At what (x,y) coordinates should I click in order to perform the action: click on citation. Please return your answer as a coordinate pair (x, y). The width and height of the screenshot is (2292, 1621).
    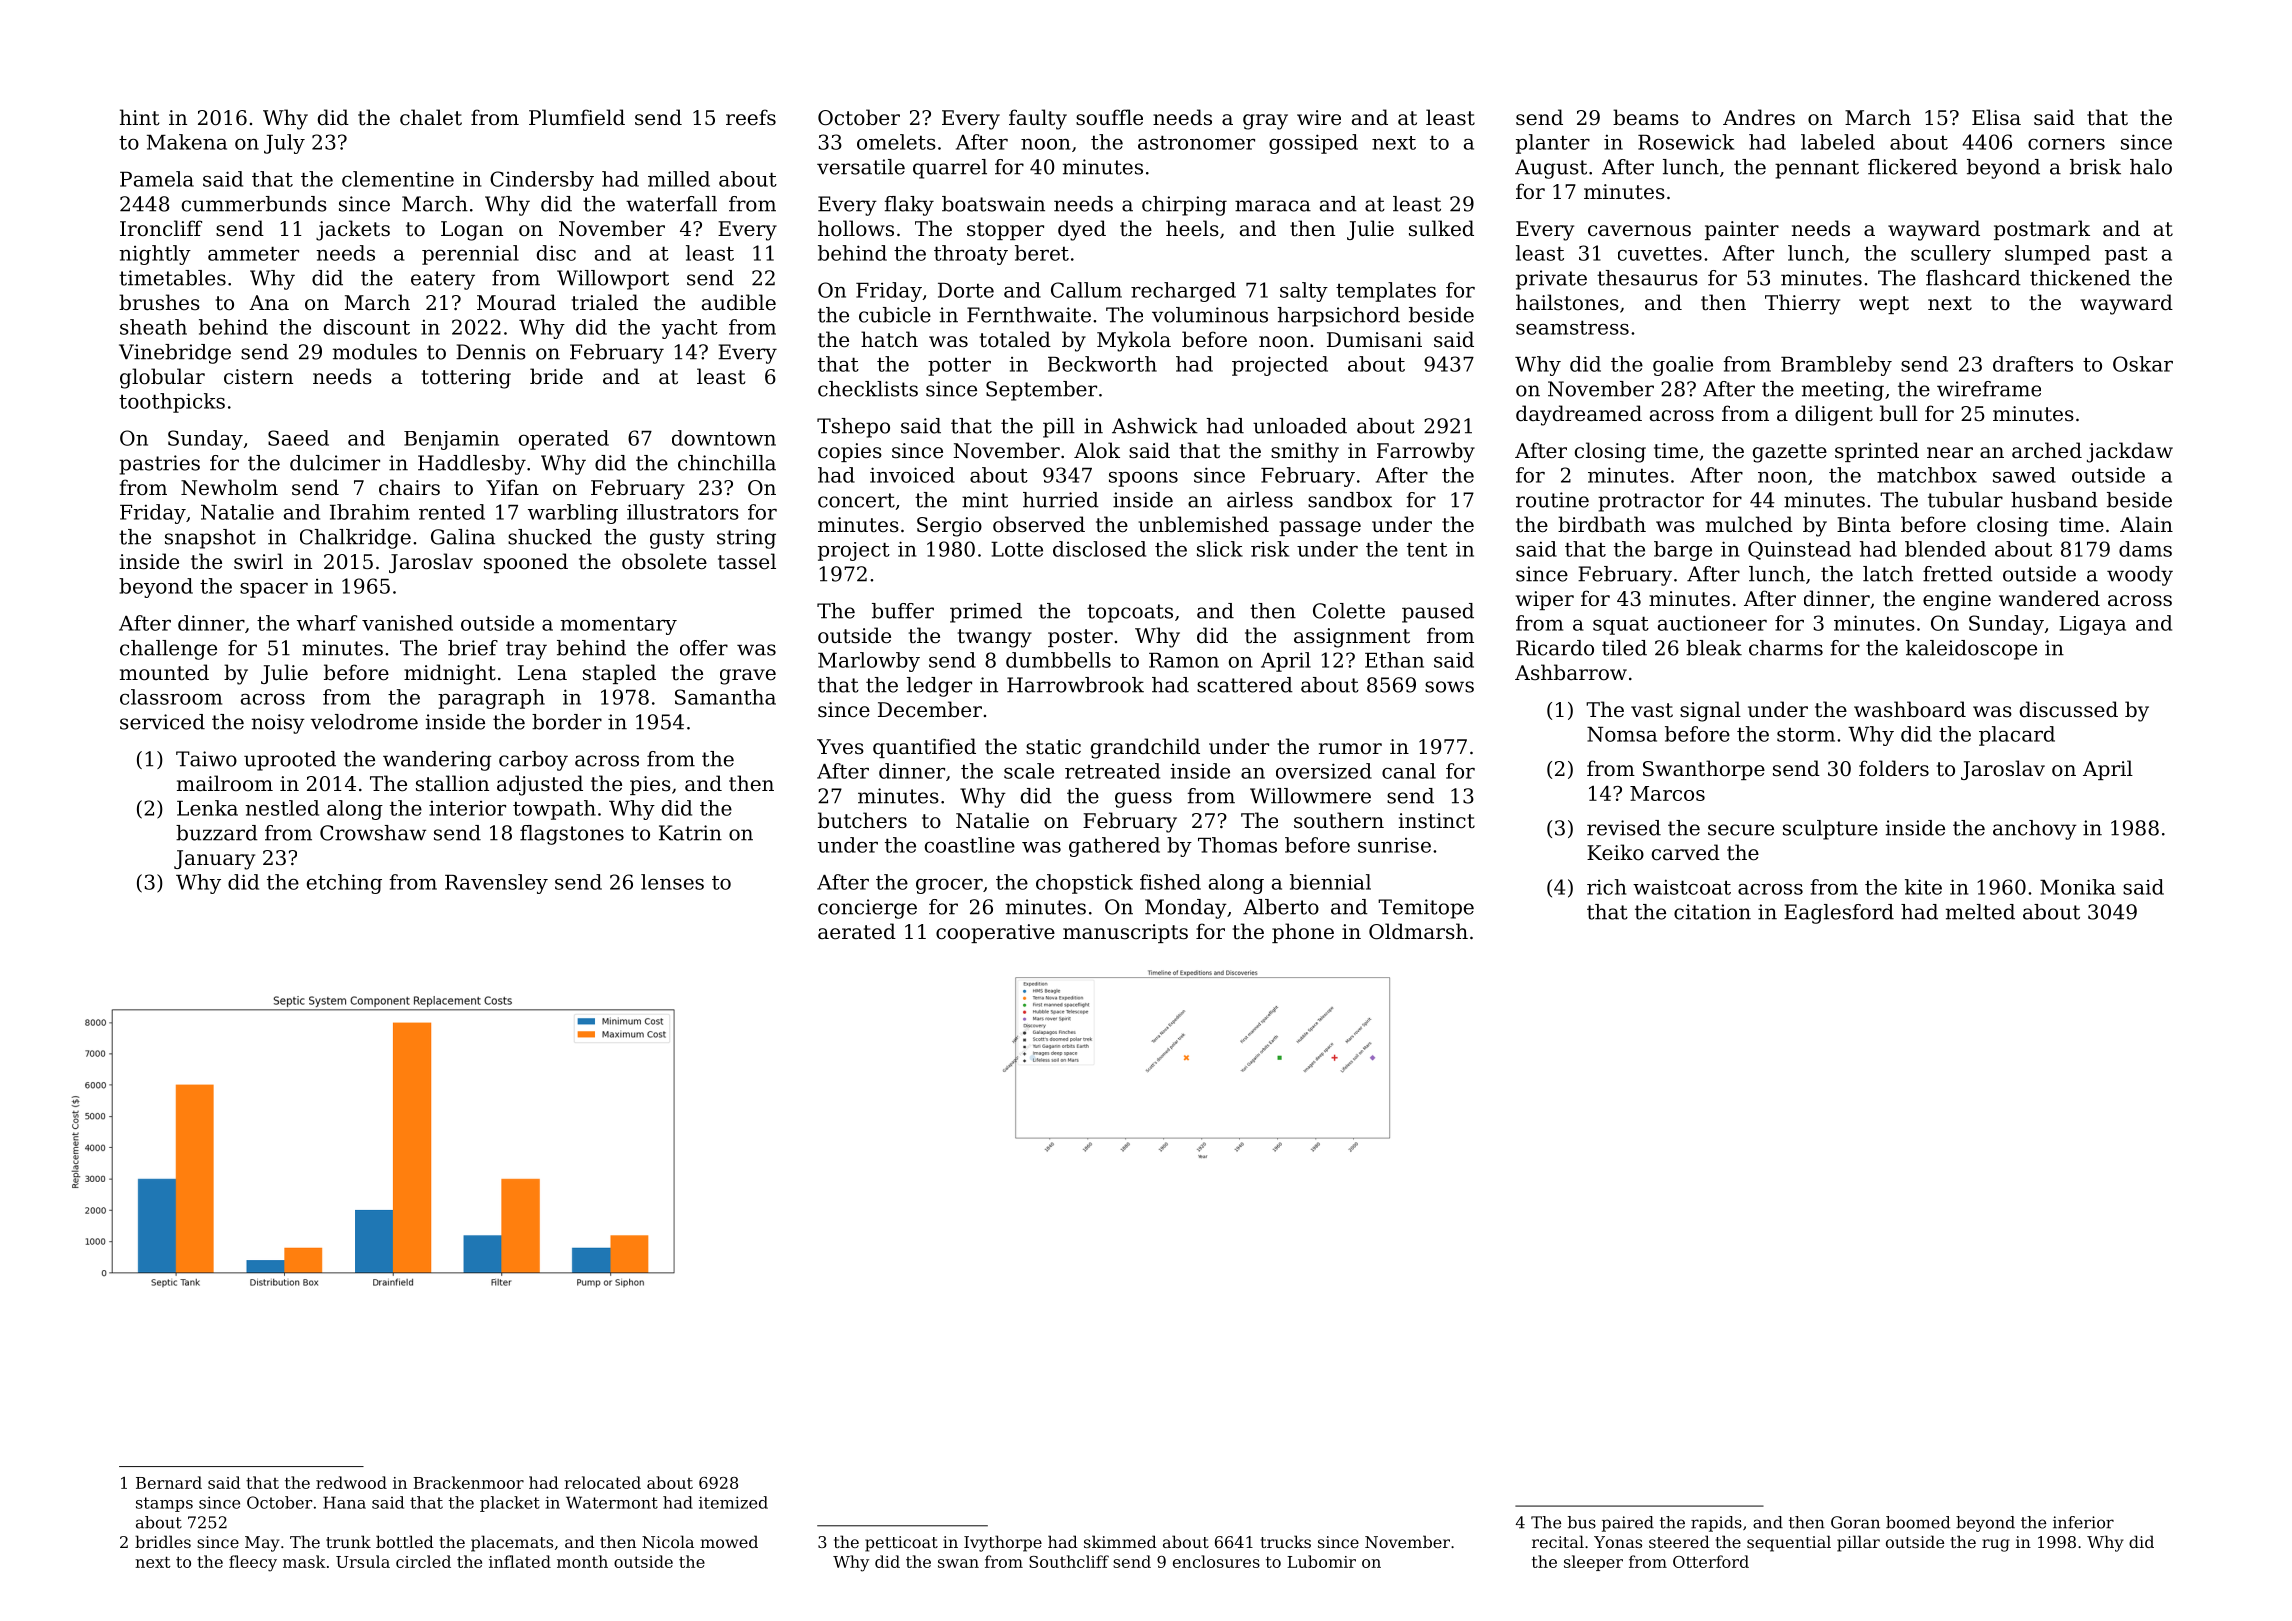
    Looking at the image, I should click on (1712, 912).
